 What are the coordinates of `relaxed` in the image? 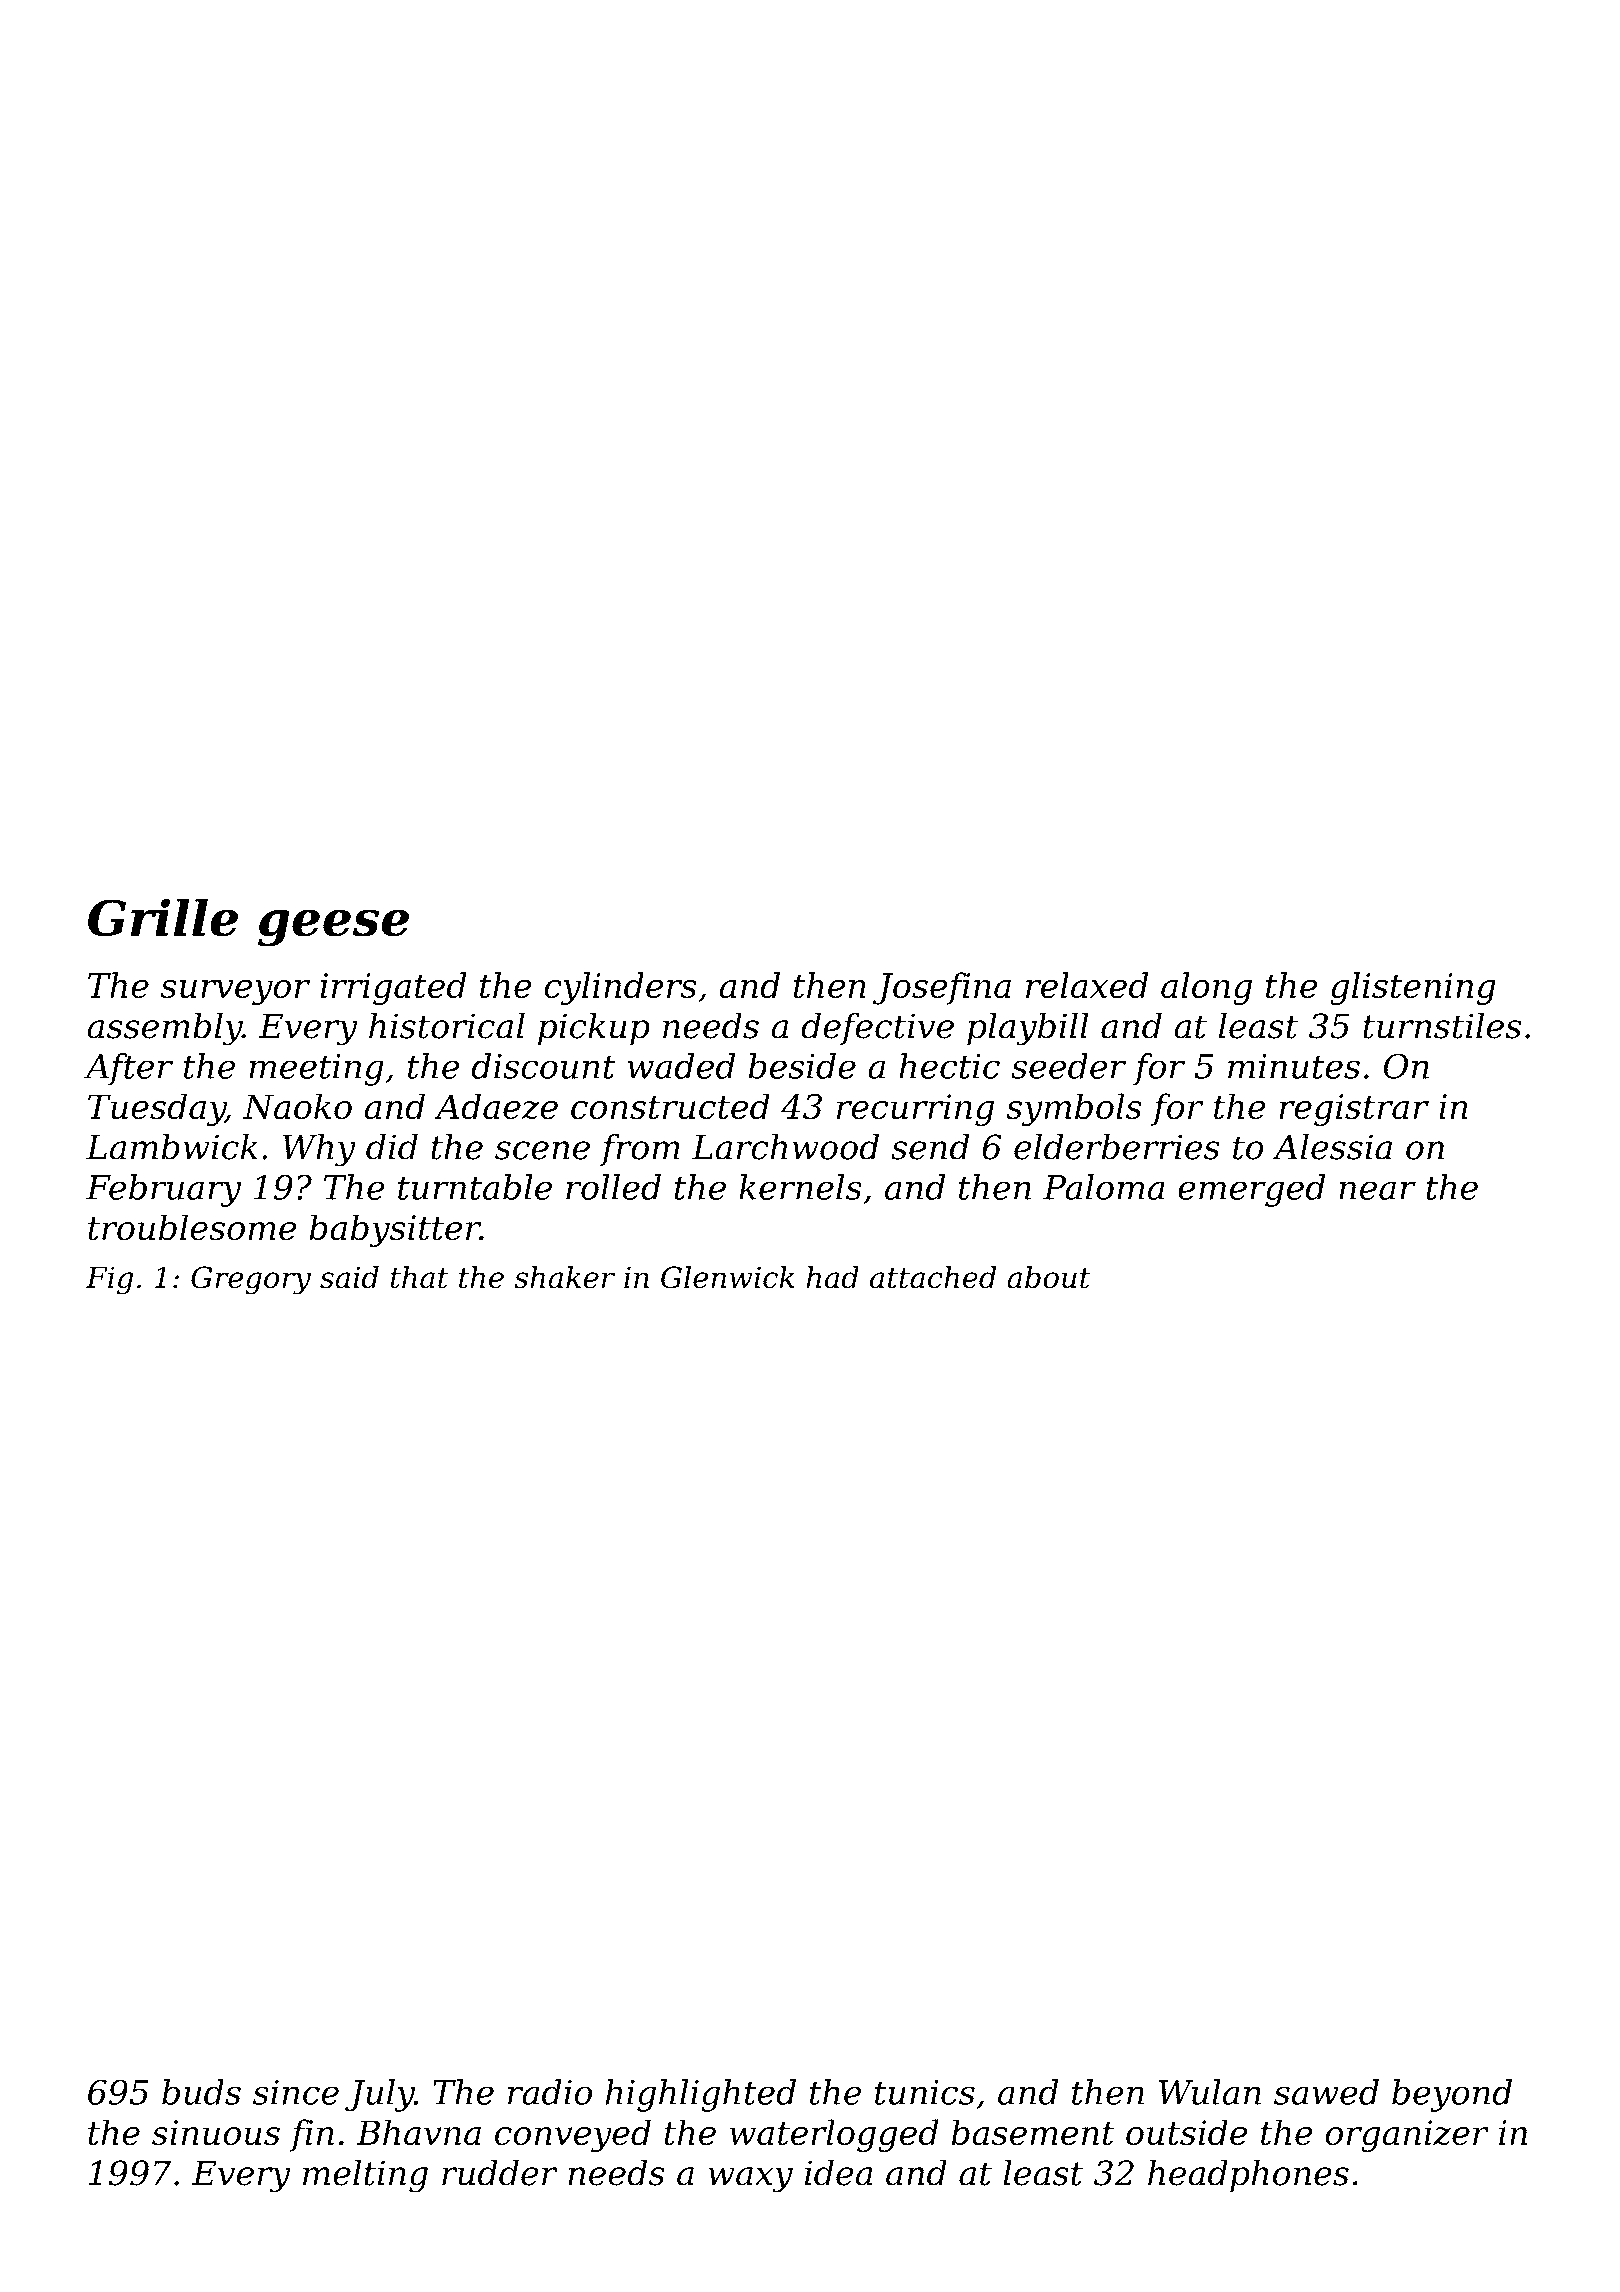 It's located at (1087, 985).
